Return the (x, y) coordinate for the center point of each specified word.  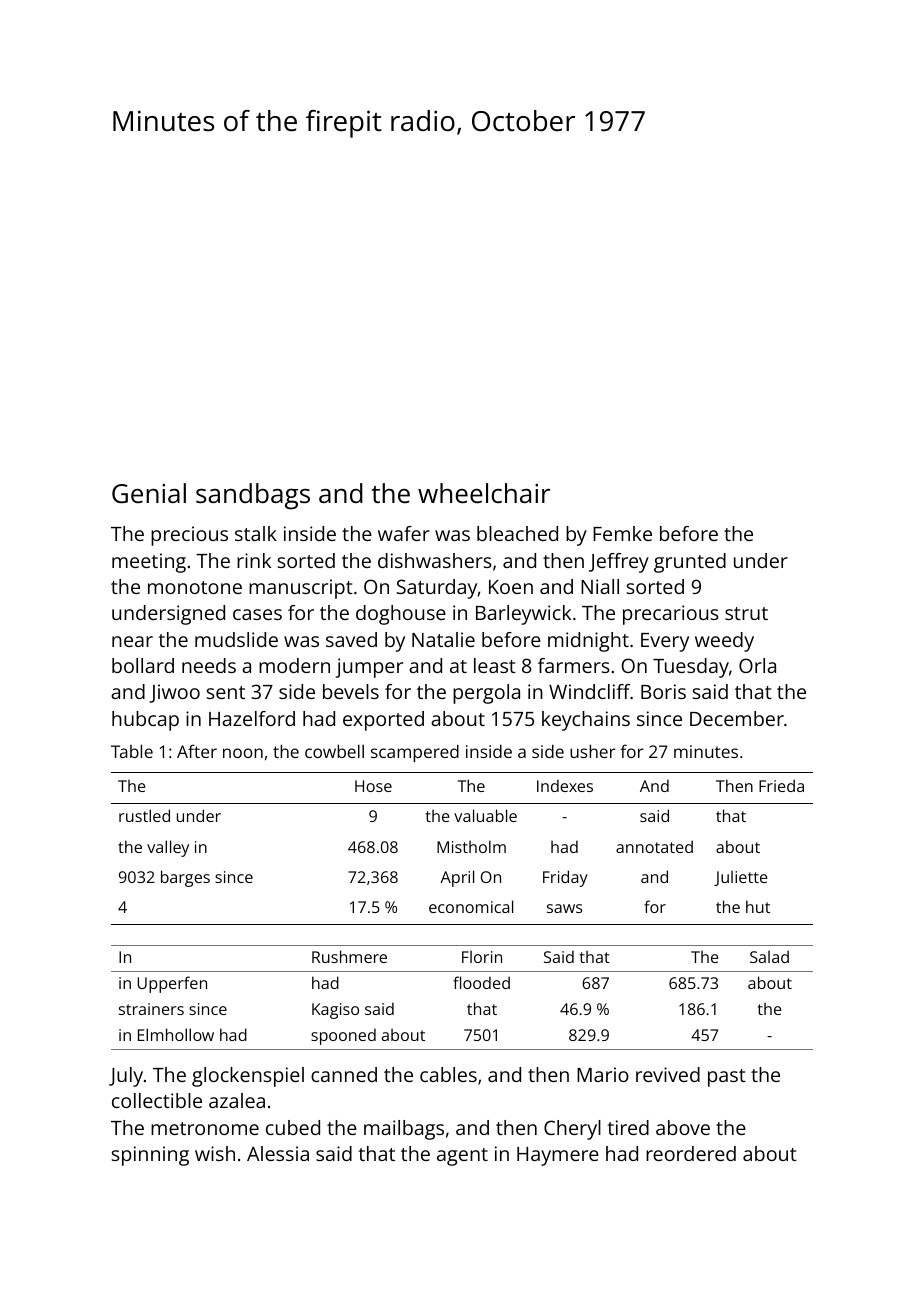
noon (243, 753)
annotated (654, 846)
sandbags (253, 496)
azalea (237, 1100)
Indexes (565, 785)
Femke (622, 533)
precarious (671, 615)
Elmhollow (176, 1034)
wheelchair (484, 493)
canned (344, 1074)
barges (185, 878)
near (132, 641)
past (727, 1078)
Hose (373, 786)
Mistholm (471, 846)
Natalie (443, 639)
